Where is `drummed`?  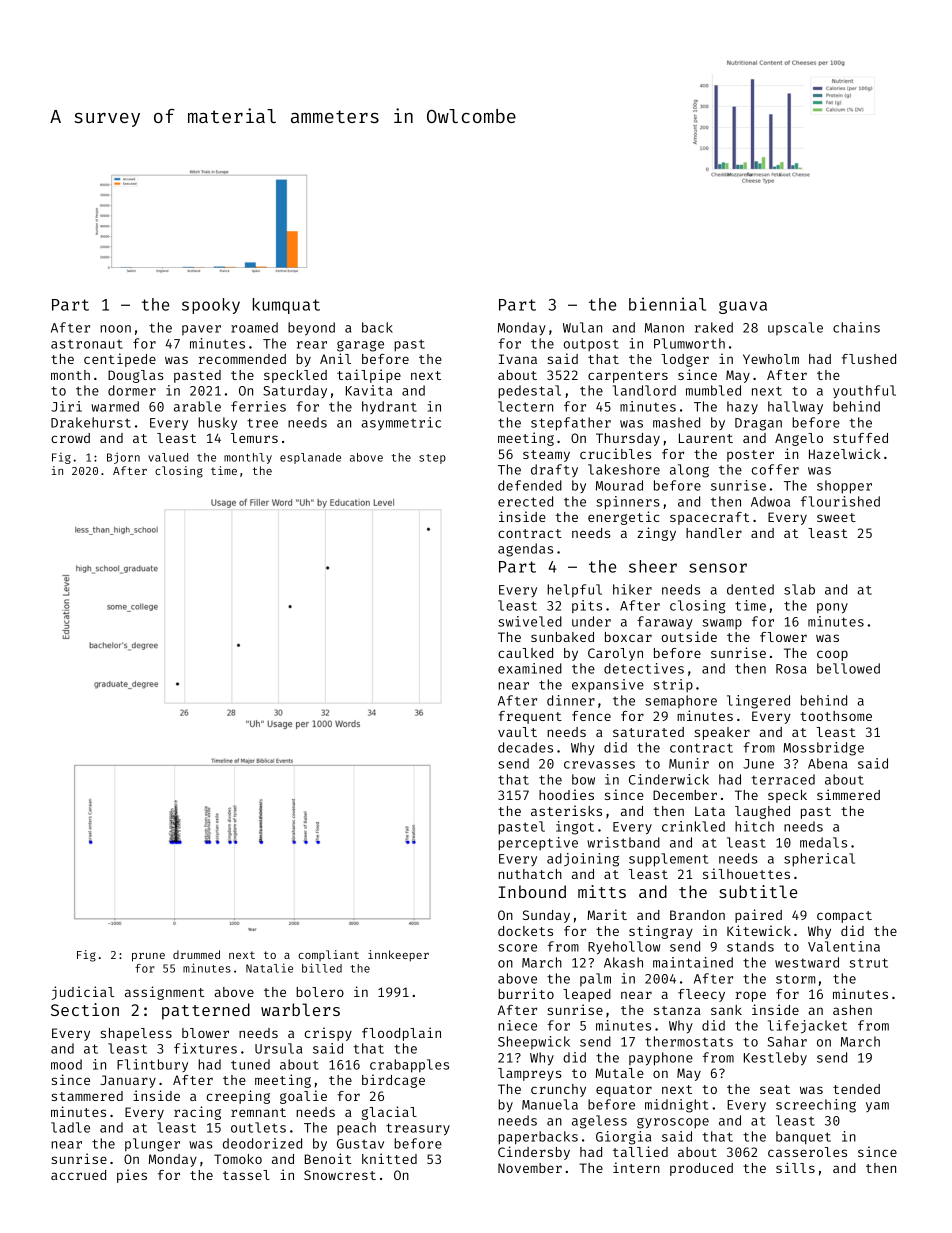 drummed is located at coordinates (196, 954).
